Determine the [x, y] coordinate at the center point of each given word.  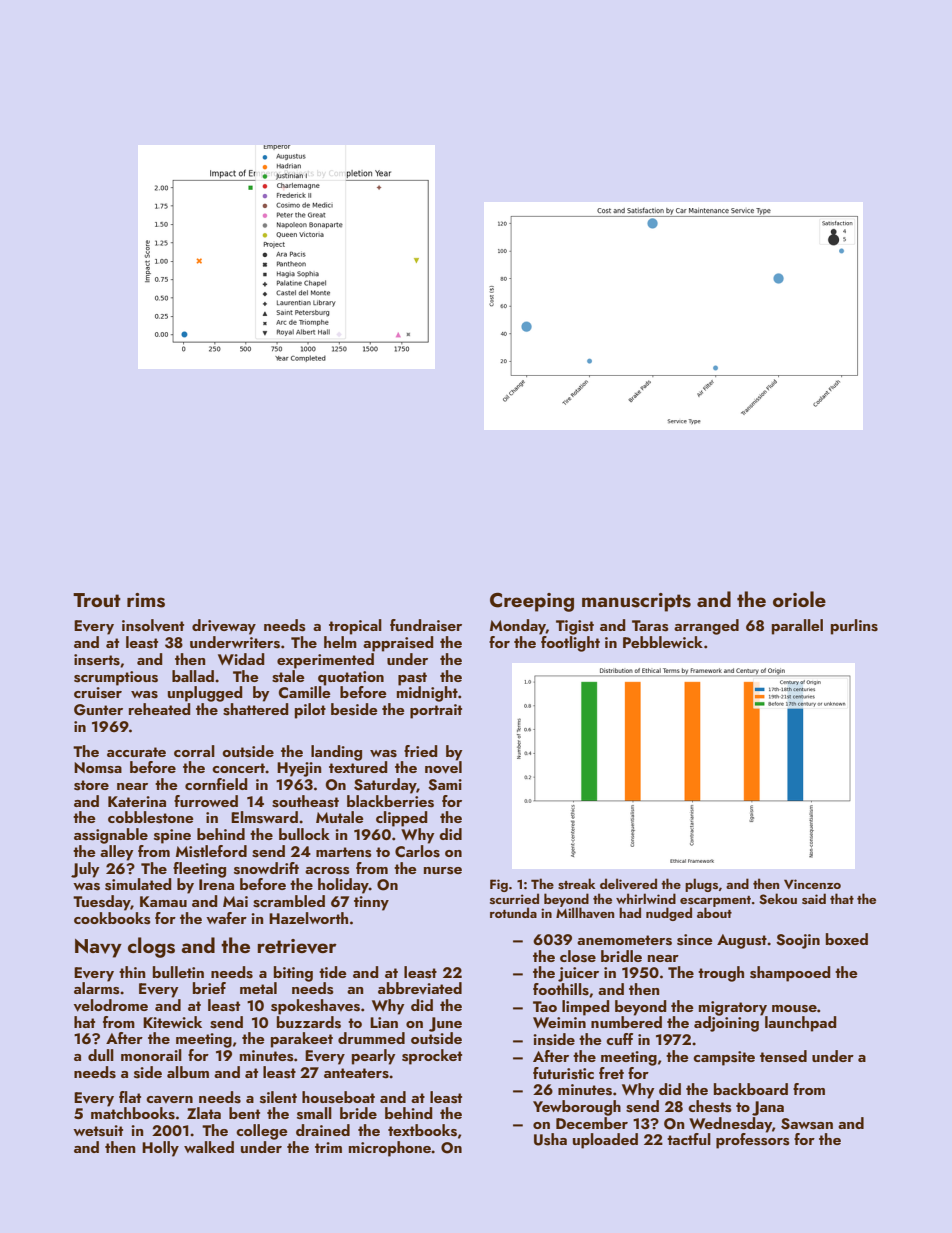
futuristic [563, 1073]
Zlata [204, 1113]
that [842, 898]
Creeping [532, 602]
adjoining [726, 1024]
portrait [436, 711]
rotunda [513, 912]
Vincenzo [812, 884]
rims [146, 600]
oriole [799, 599]
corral [194, 751]
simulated [138, 884]
